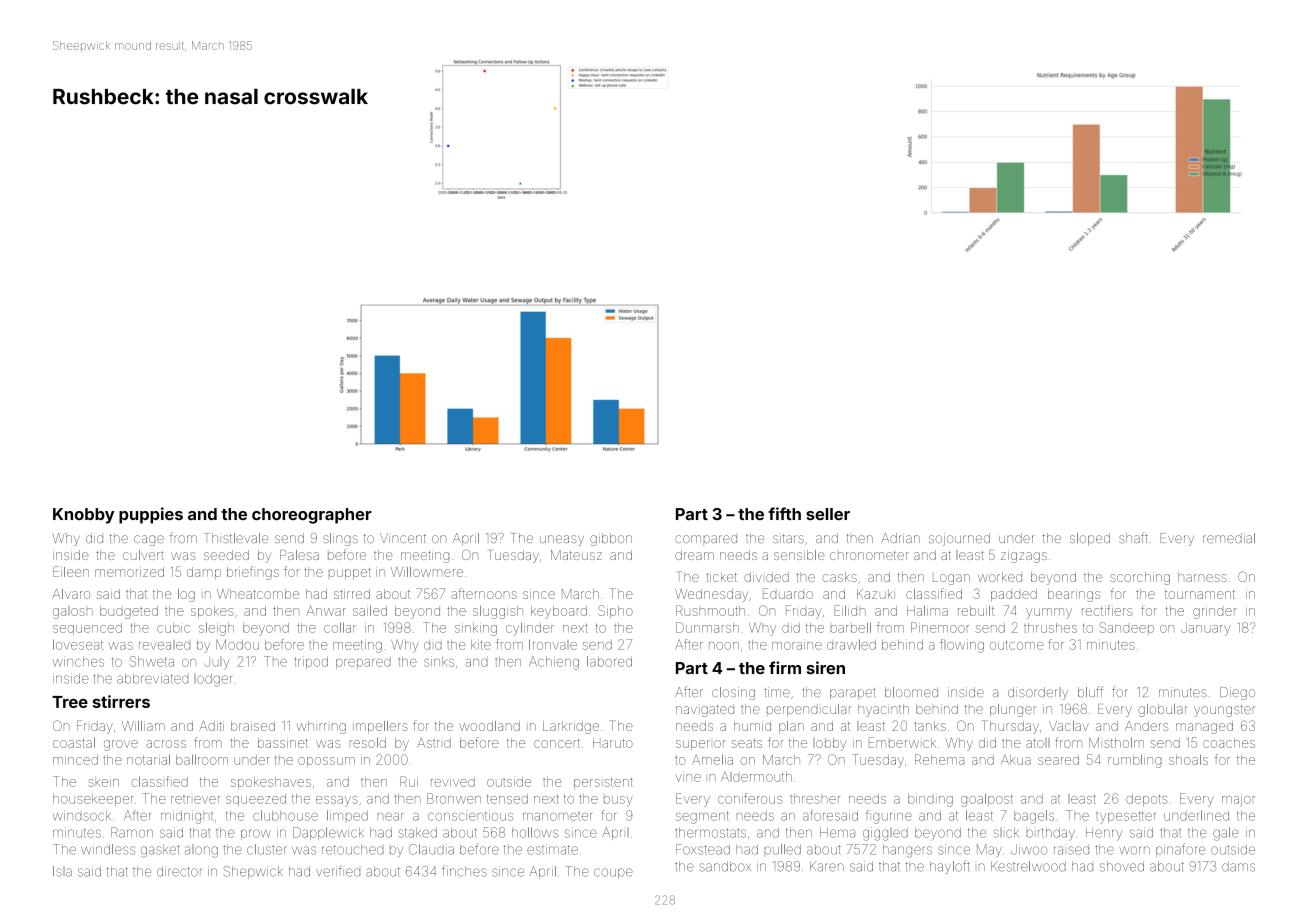 The image size is (1308, 924). I want to click on fifth, so click(784, 513).
